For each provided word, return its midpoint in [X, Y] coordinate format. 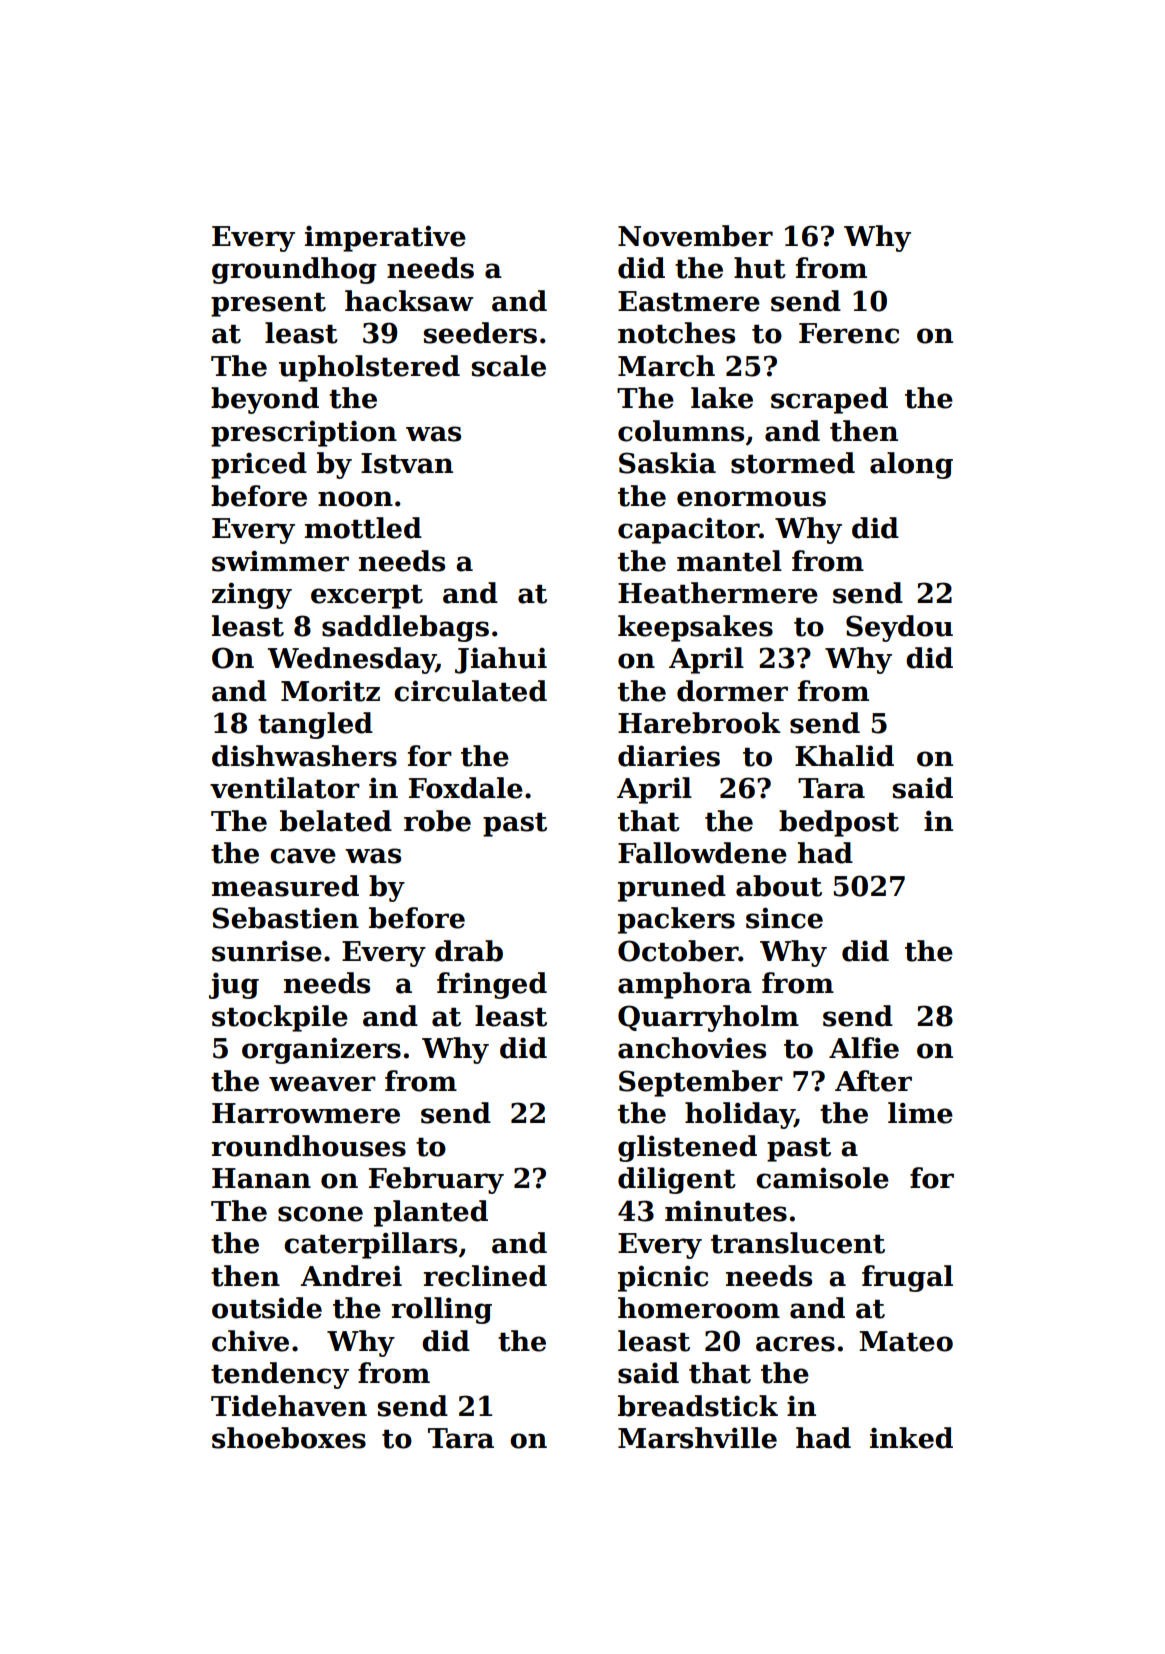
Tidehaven [289, 1406]
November [695, 236]
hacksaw [409, 301]
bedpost [839, 823]
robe [437, 821]
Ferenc [849, 333]
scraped [829, 400]
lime [920, 1113]
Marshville [697, 1438]
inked [911, 1438]
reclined [485, 1276]
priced [259, 465]
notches [676, 333]
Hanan [261, 1178]
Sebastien [285, 918]
